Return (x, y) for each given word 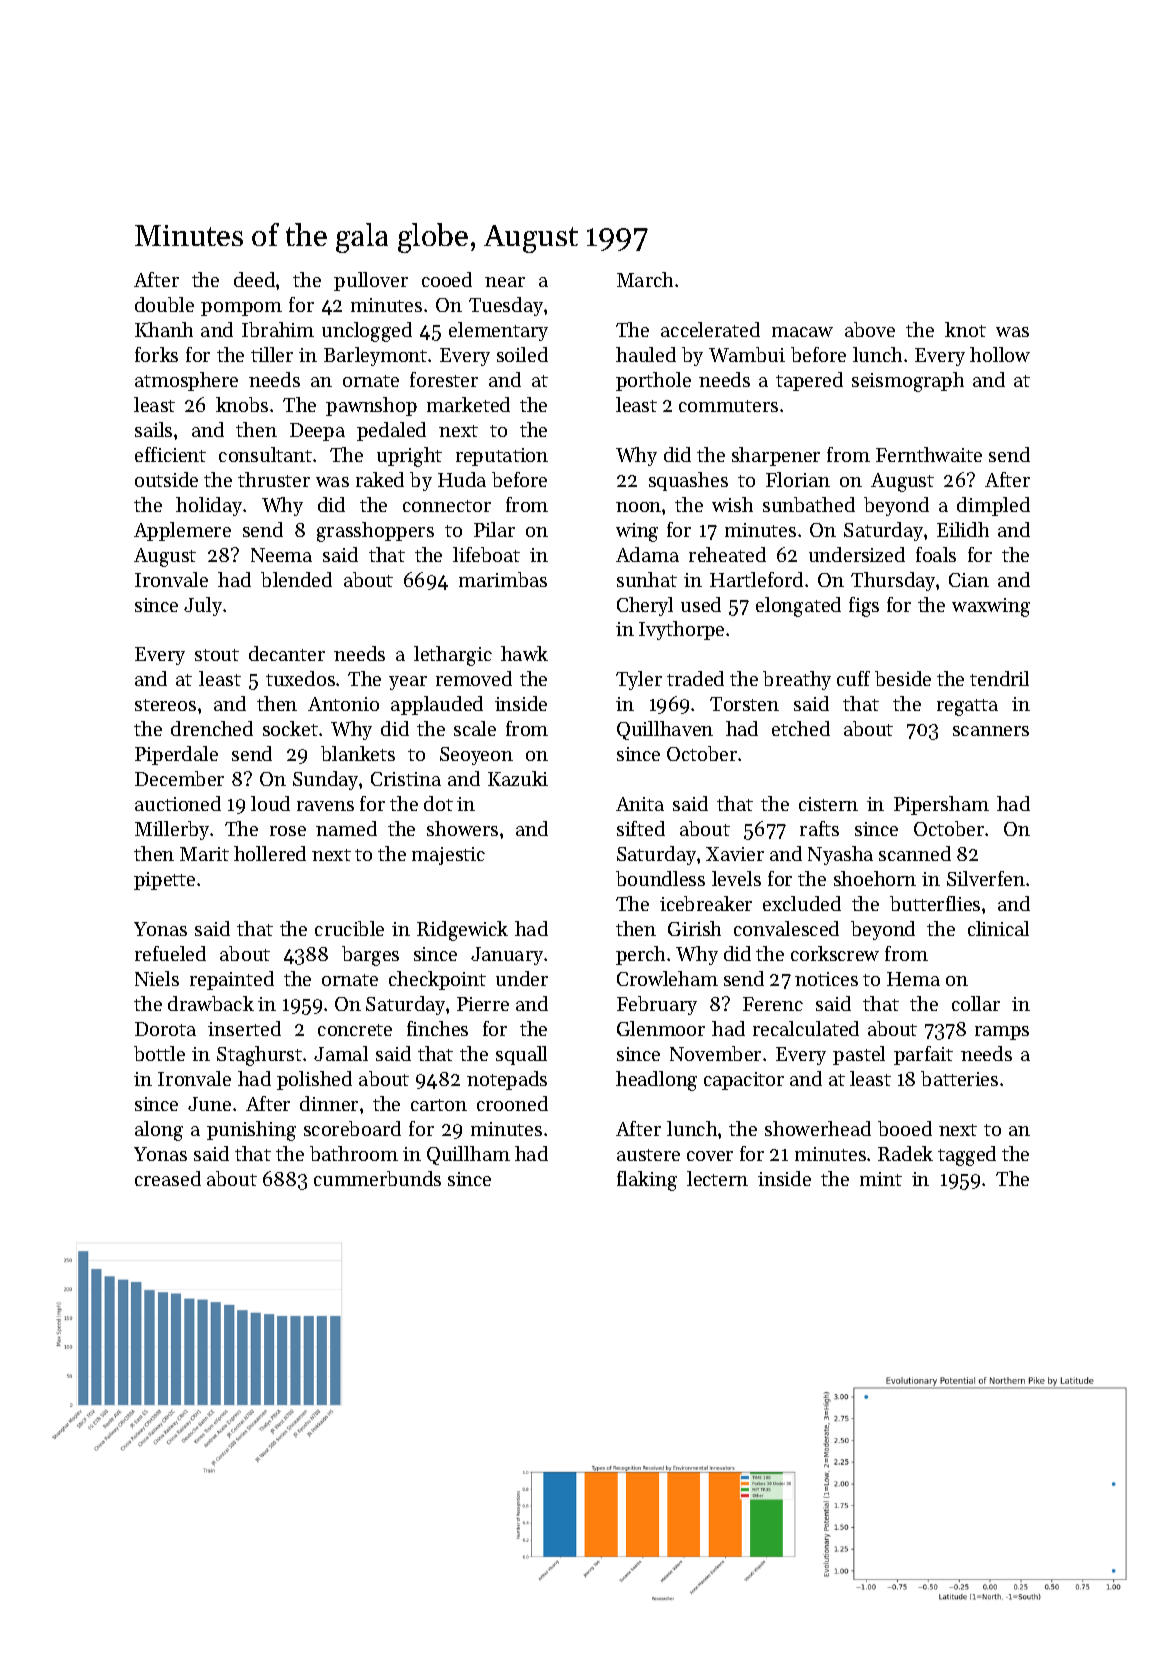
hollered (270, 853)
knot (965, 329)
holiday (209, 506)
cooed (447, 279)
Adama (647, 554)
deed (254, 279)
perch (640, 955)
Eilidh (963, 529)
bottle (159, 1053)
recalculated (806, 1028)
